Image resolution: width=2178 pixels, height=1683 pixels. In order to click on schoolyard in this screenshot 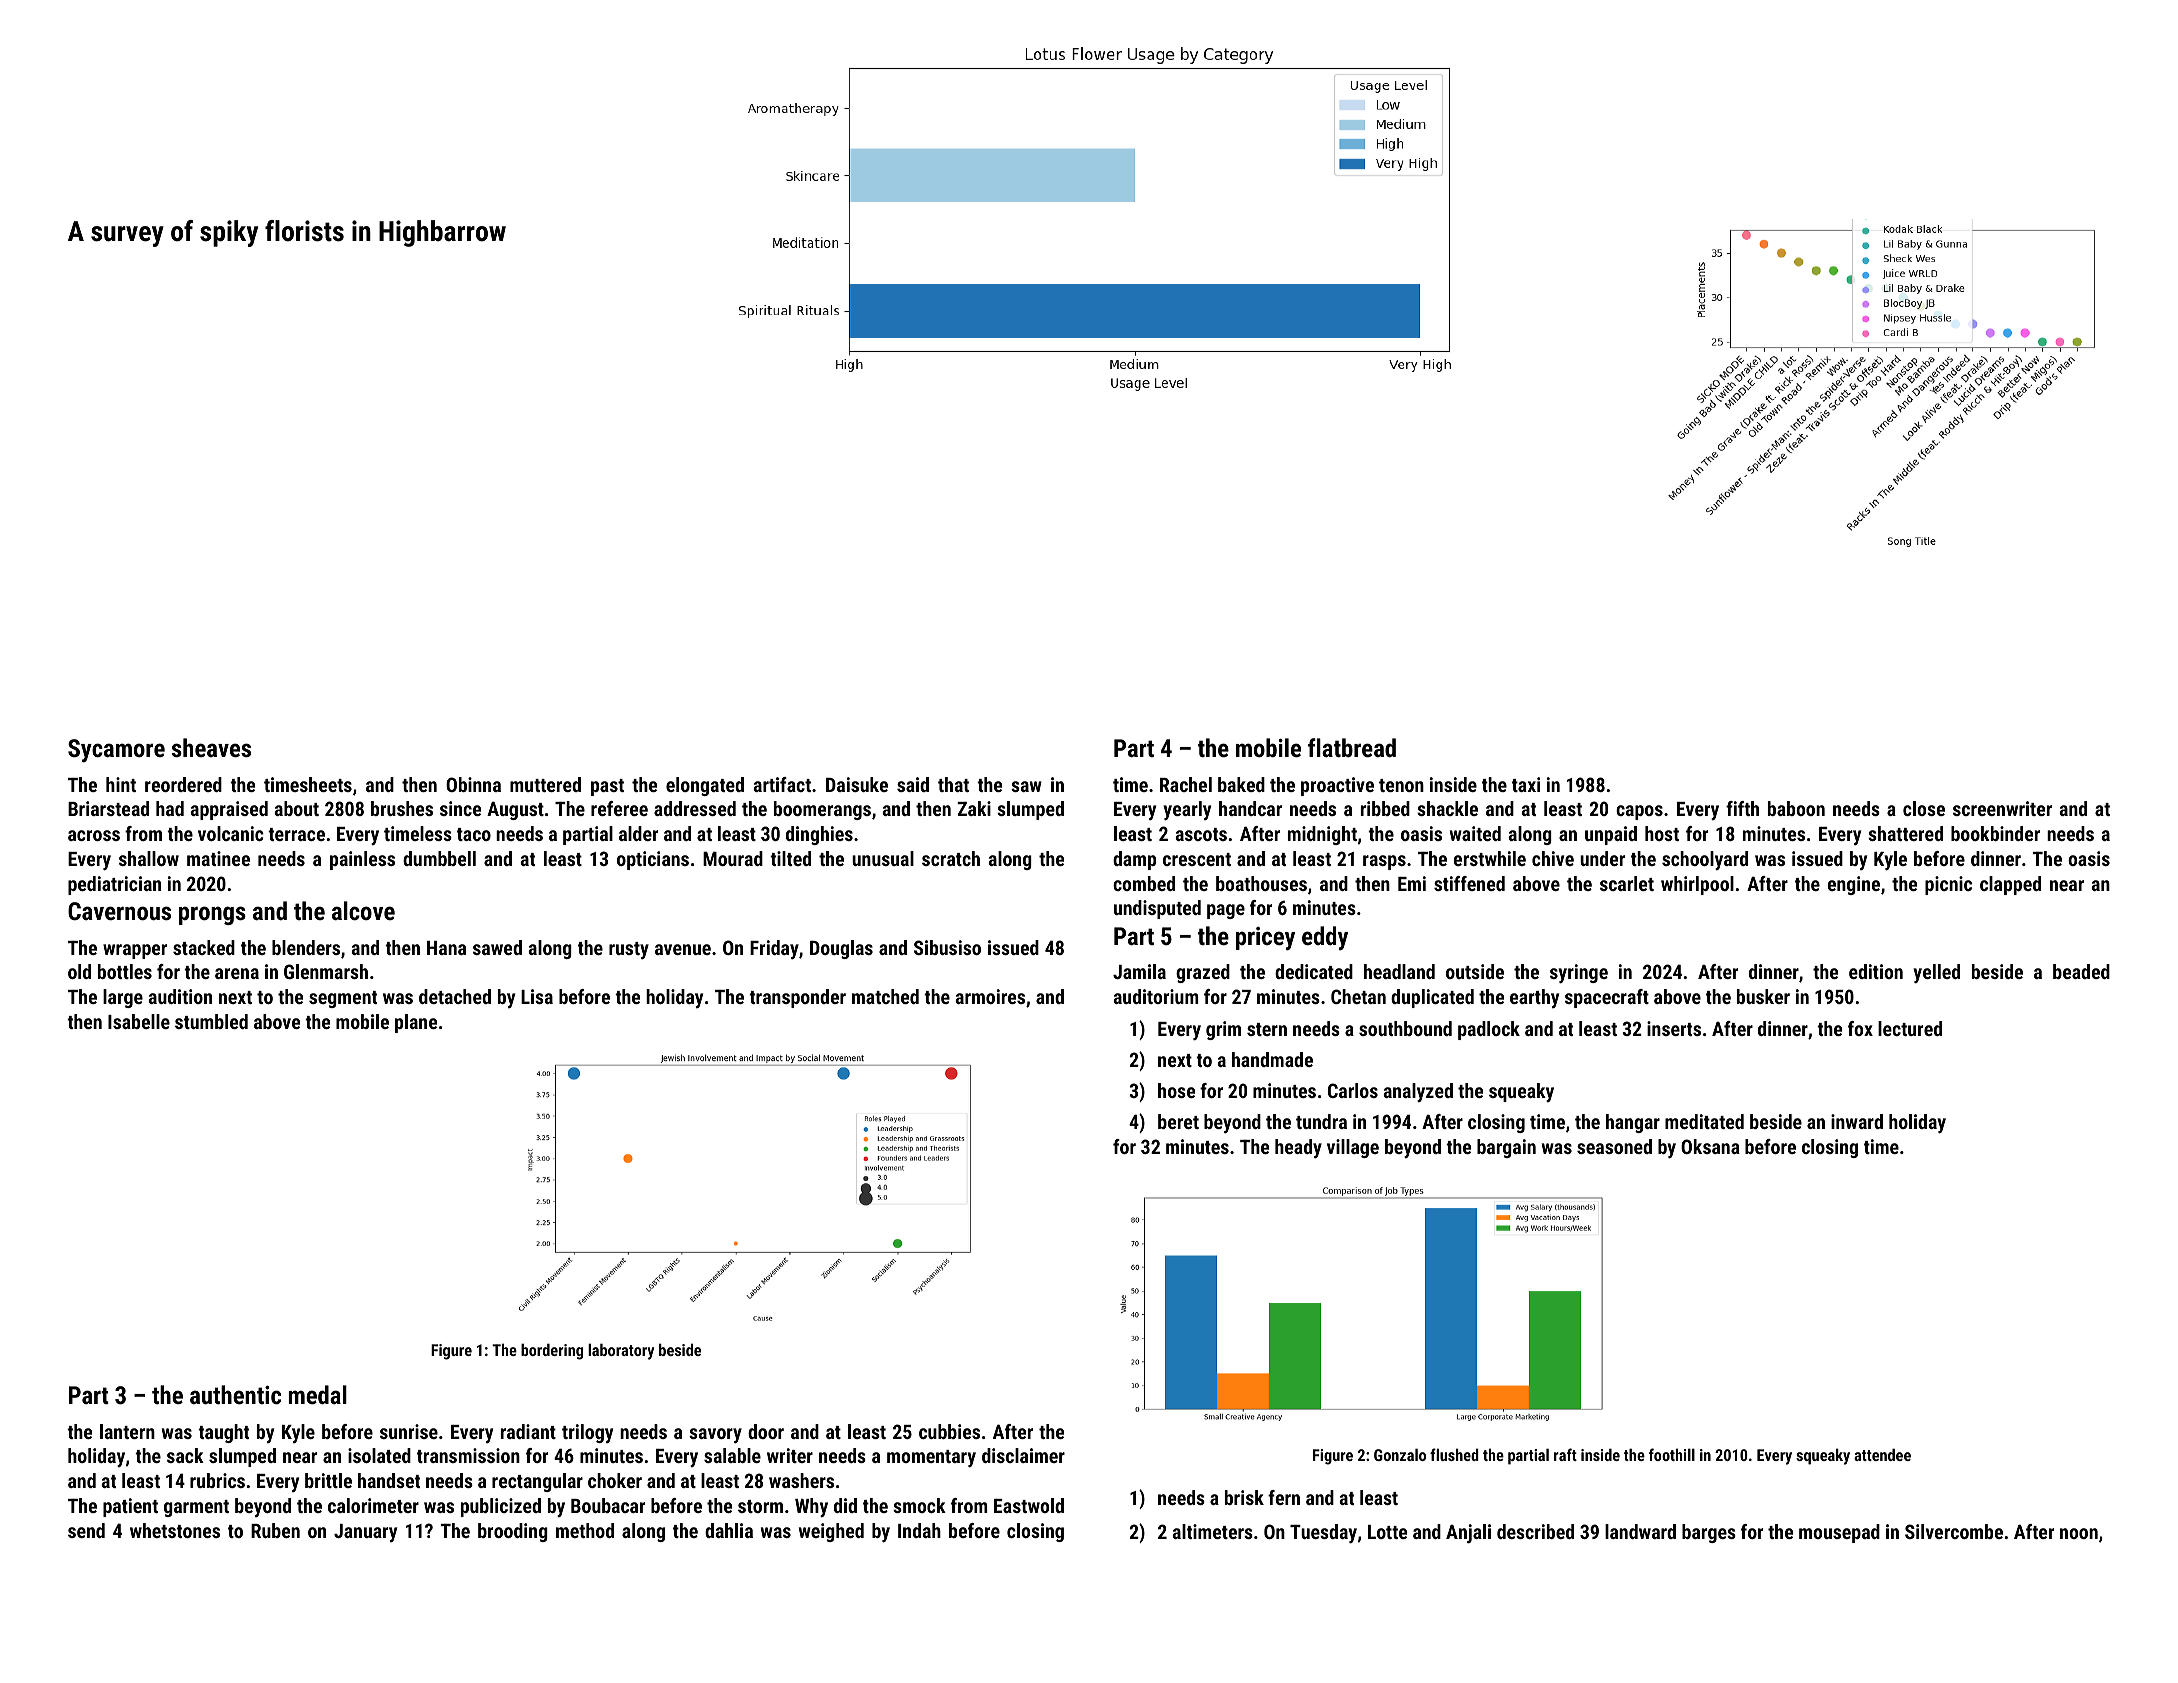, I will do `click(1705, 860)`.
